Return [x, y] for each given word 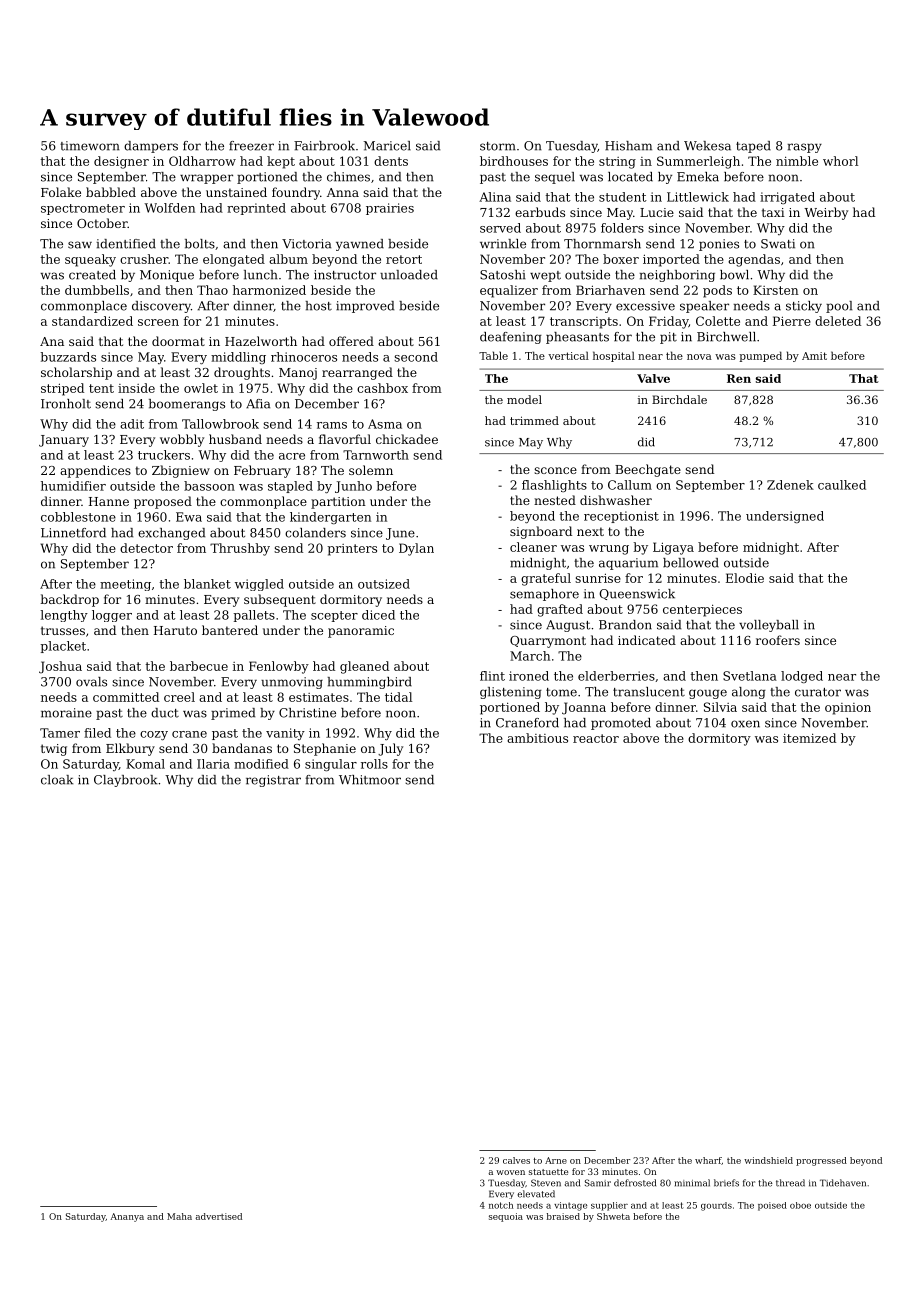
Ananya [127, 1217]
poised [772, 1206]
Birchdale [679, 399]
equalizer [509, 291]
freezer [251, 146]
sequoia [506, 1217]
